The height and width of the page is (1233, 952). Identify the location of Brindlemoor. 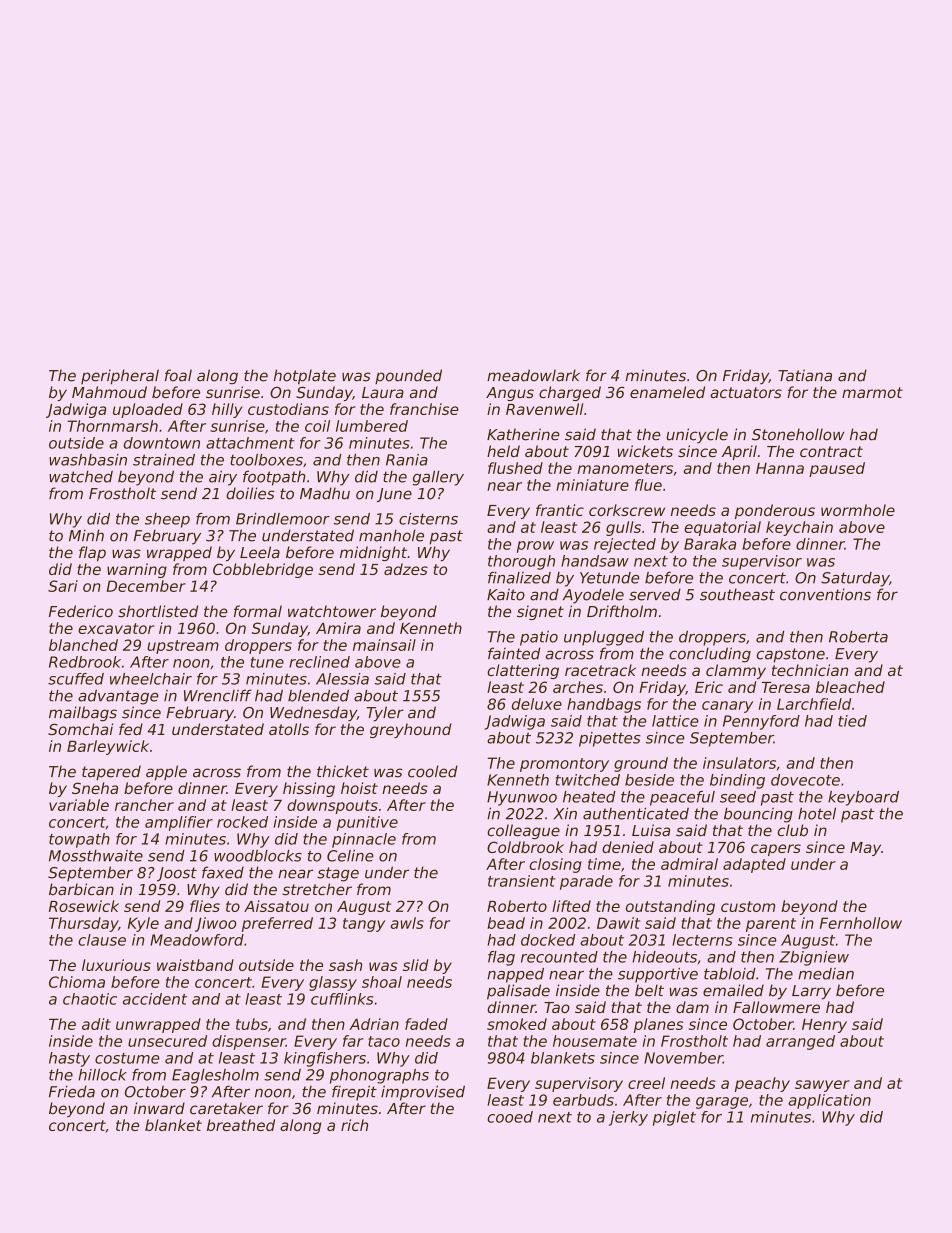
(283, 519).
